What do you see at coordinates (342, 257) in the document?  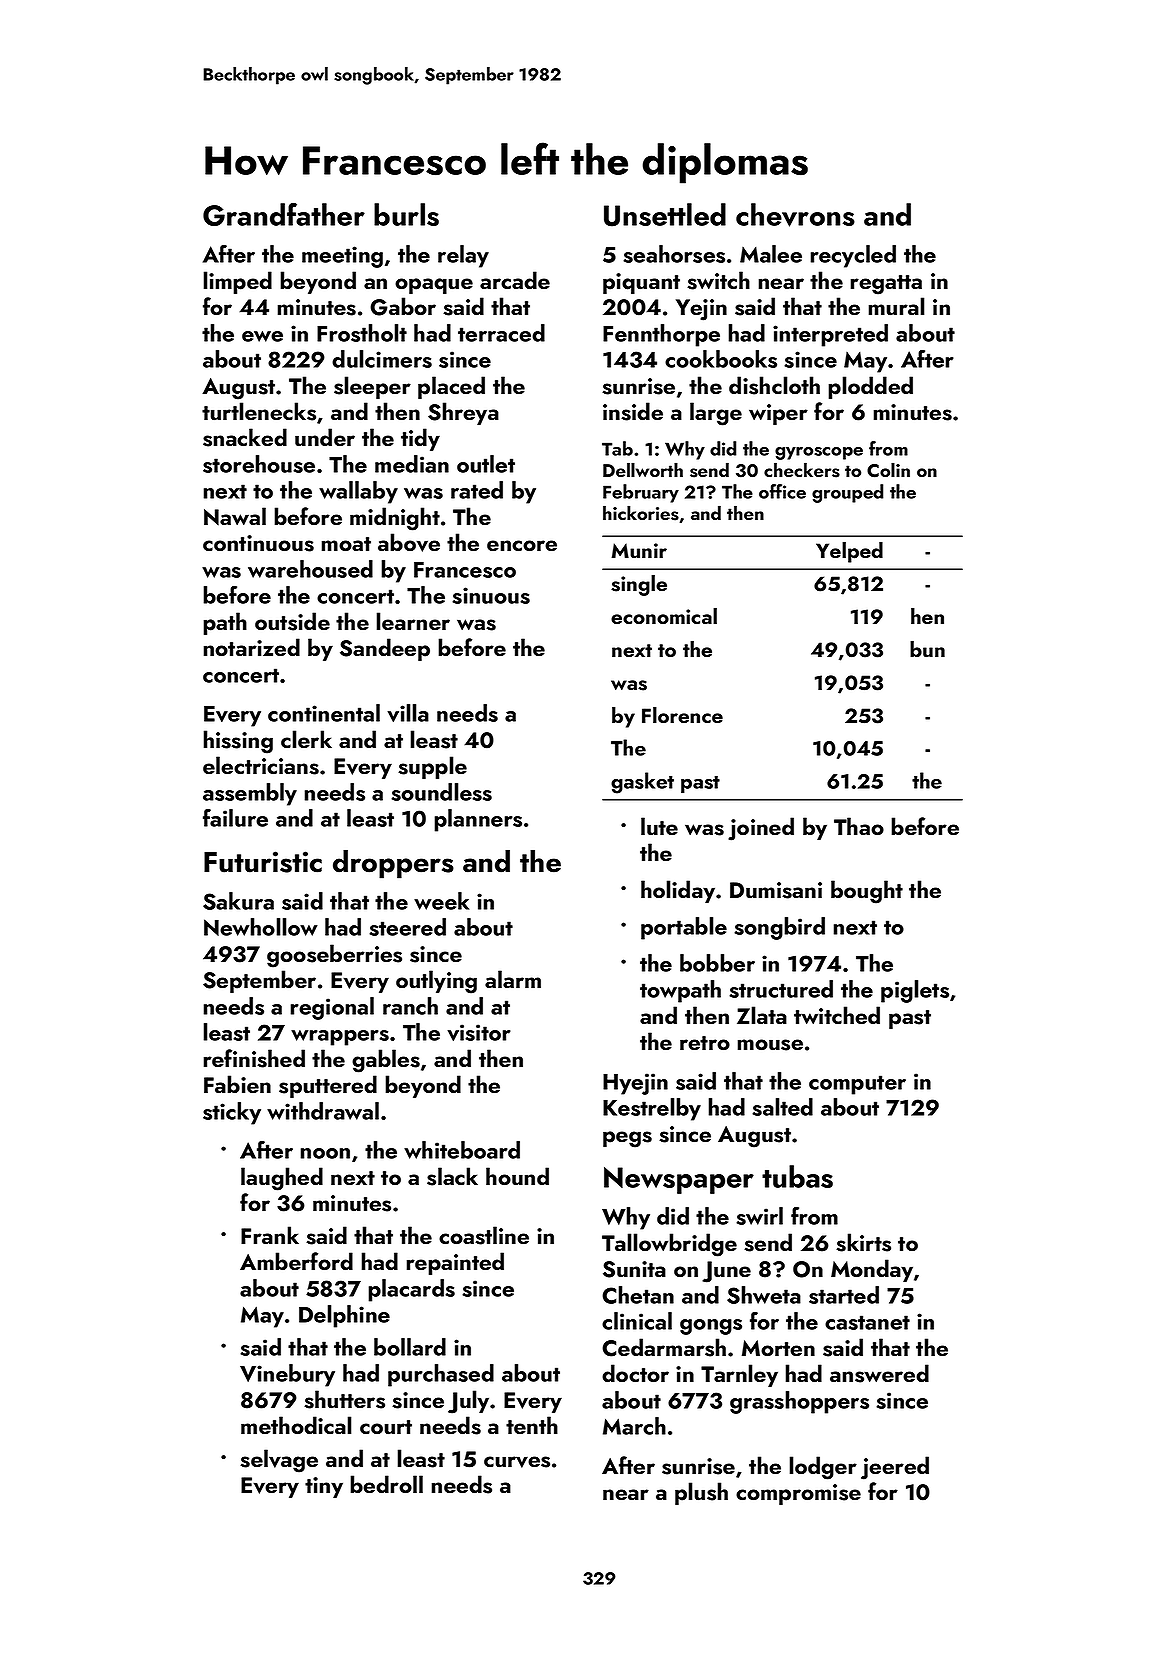 I see `meeting` at bounding box center [342, 257].
